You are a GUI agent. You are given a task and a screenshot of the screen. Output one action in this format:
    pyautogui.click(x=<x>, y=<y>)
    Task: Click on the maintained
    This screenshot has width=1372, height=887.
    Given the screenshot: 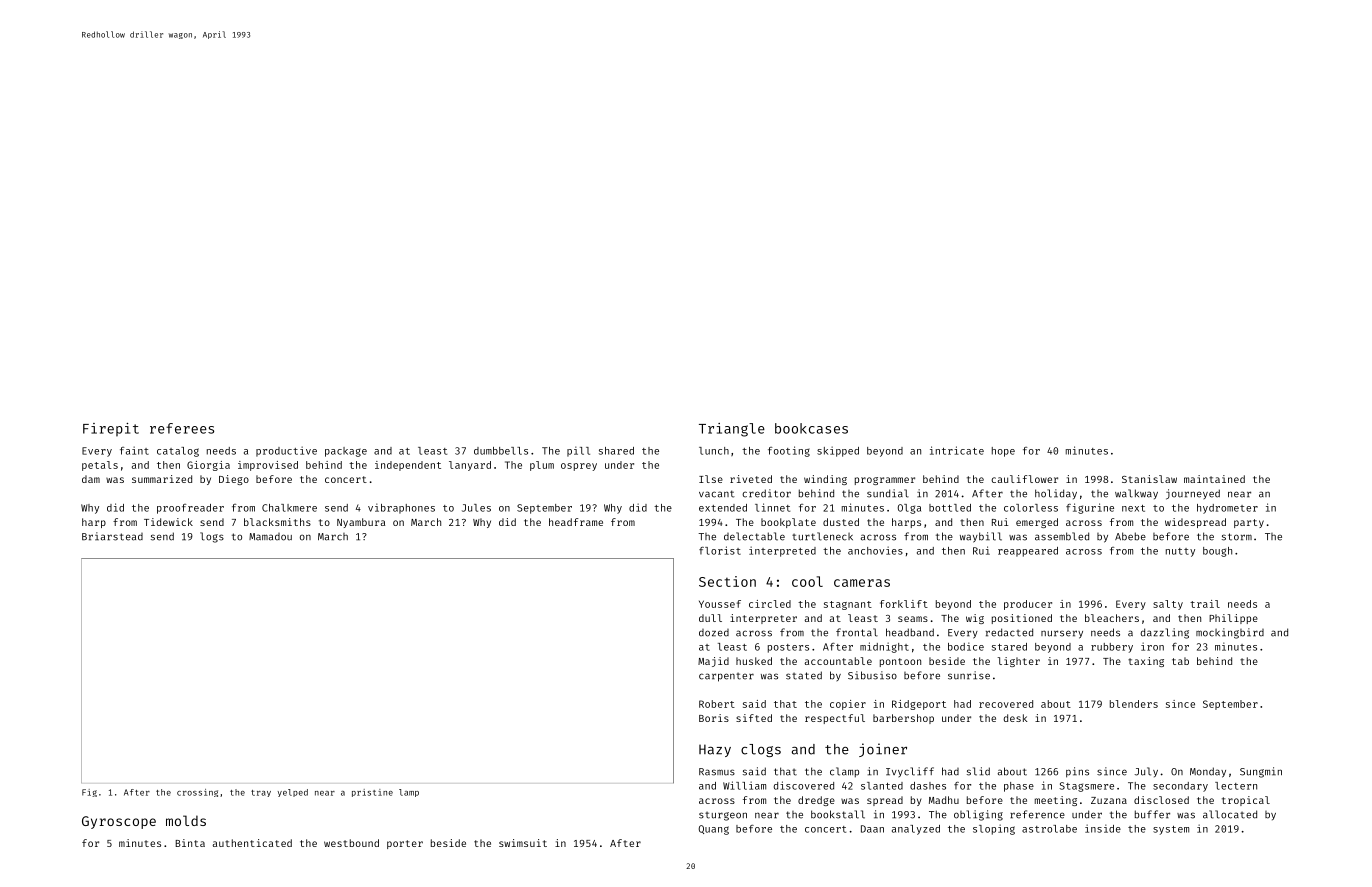 What is the action you would take?
    pyautogui.click(x=1214, y=479)
